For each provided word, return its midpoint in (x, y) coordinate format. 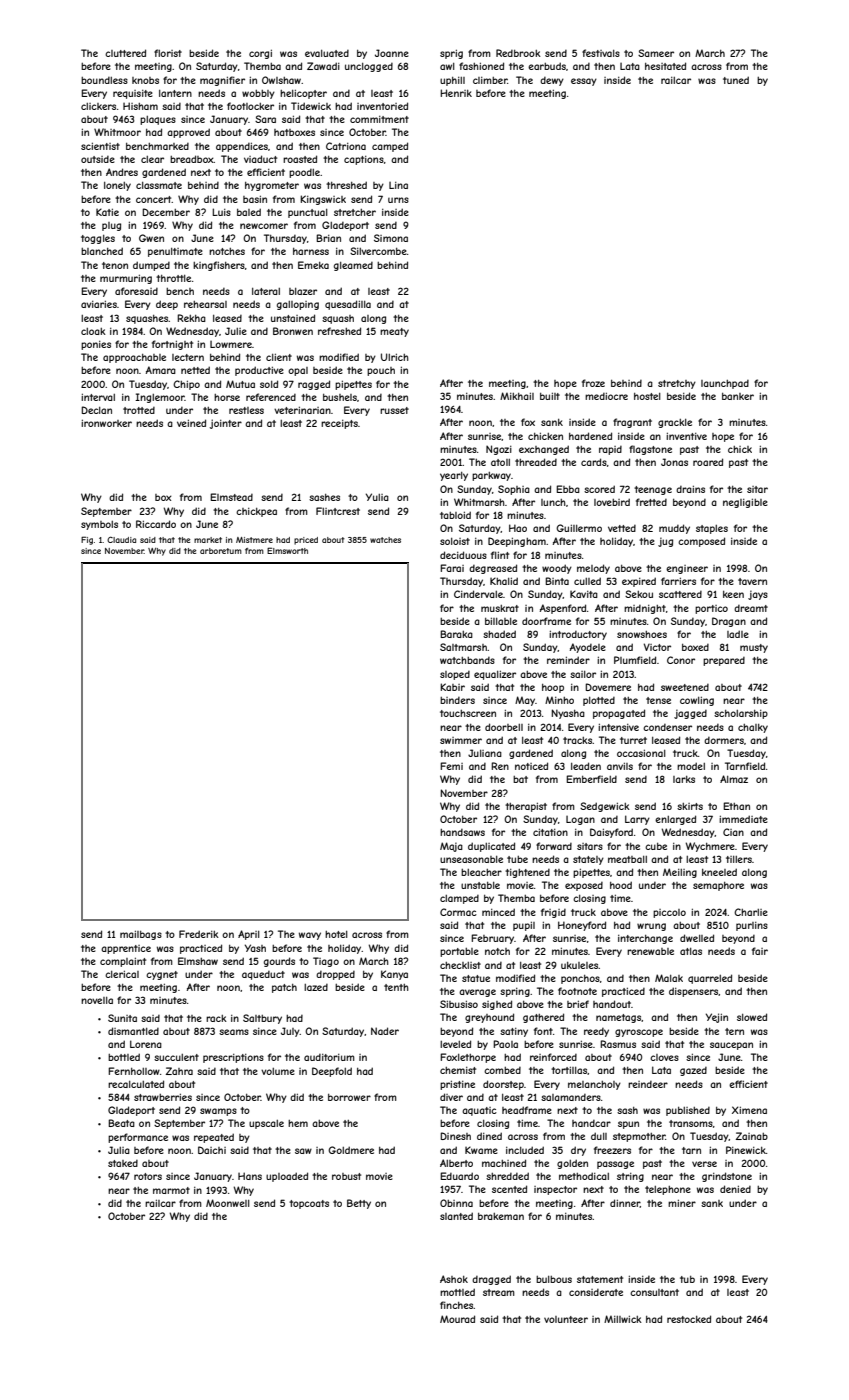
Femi (451, 766)
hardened (590, 436)
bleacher (481, 872)
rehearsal (205, 304)
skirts (690, 806)
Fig (87, 540)
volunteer (566, 1319)
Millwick (623, 1319)
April (249, 935)
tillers (739, 859)
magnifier (222, 81)
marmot (171, 1190)
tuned (736, 80)
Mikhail (517, 396)
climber (490, 80)
